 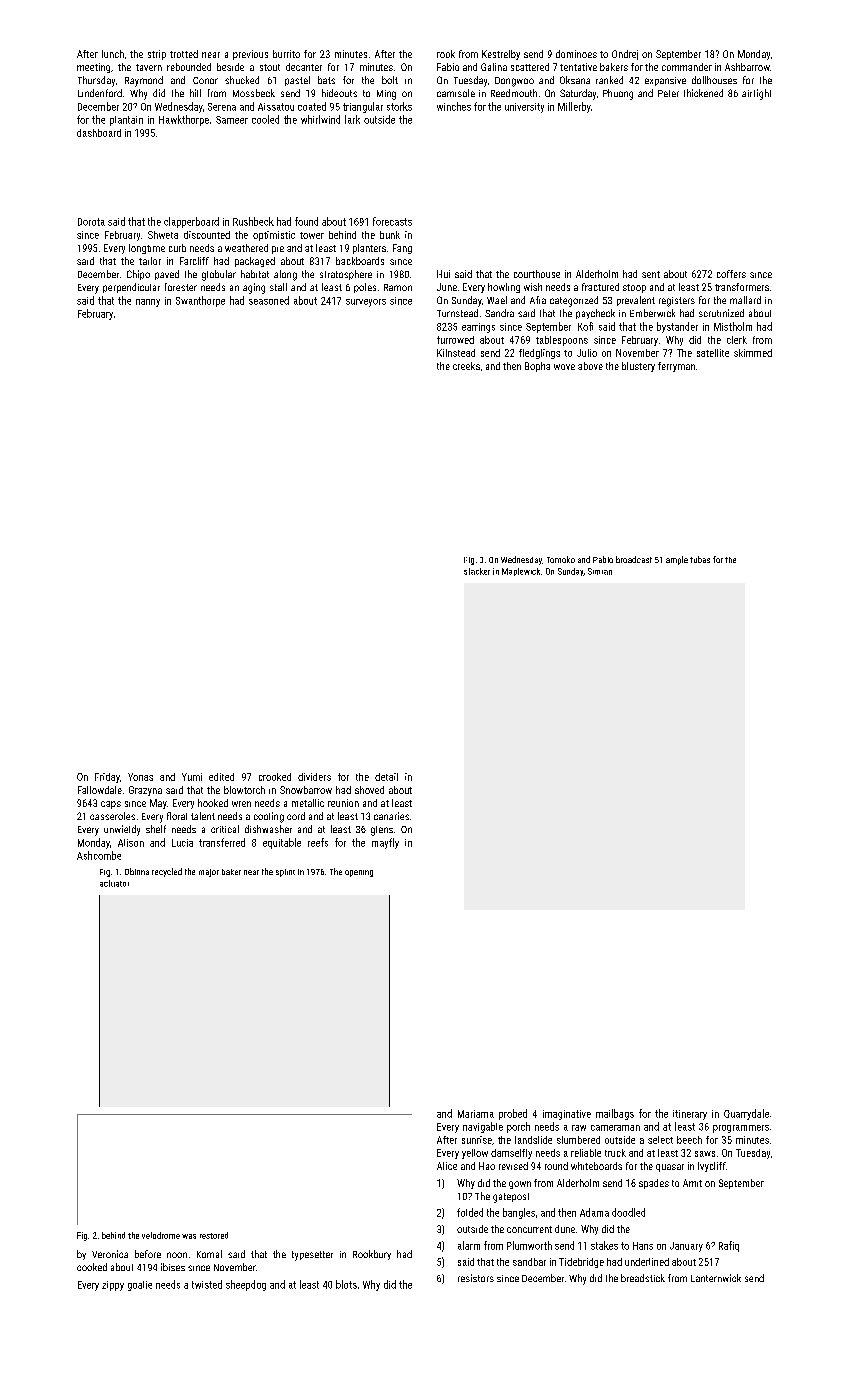 I want to click on velodrome, so click(x=161, y=1235).
